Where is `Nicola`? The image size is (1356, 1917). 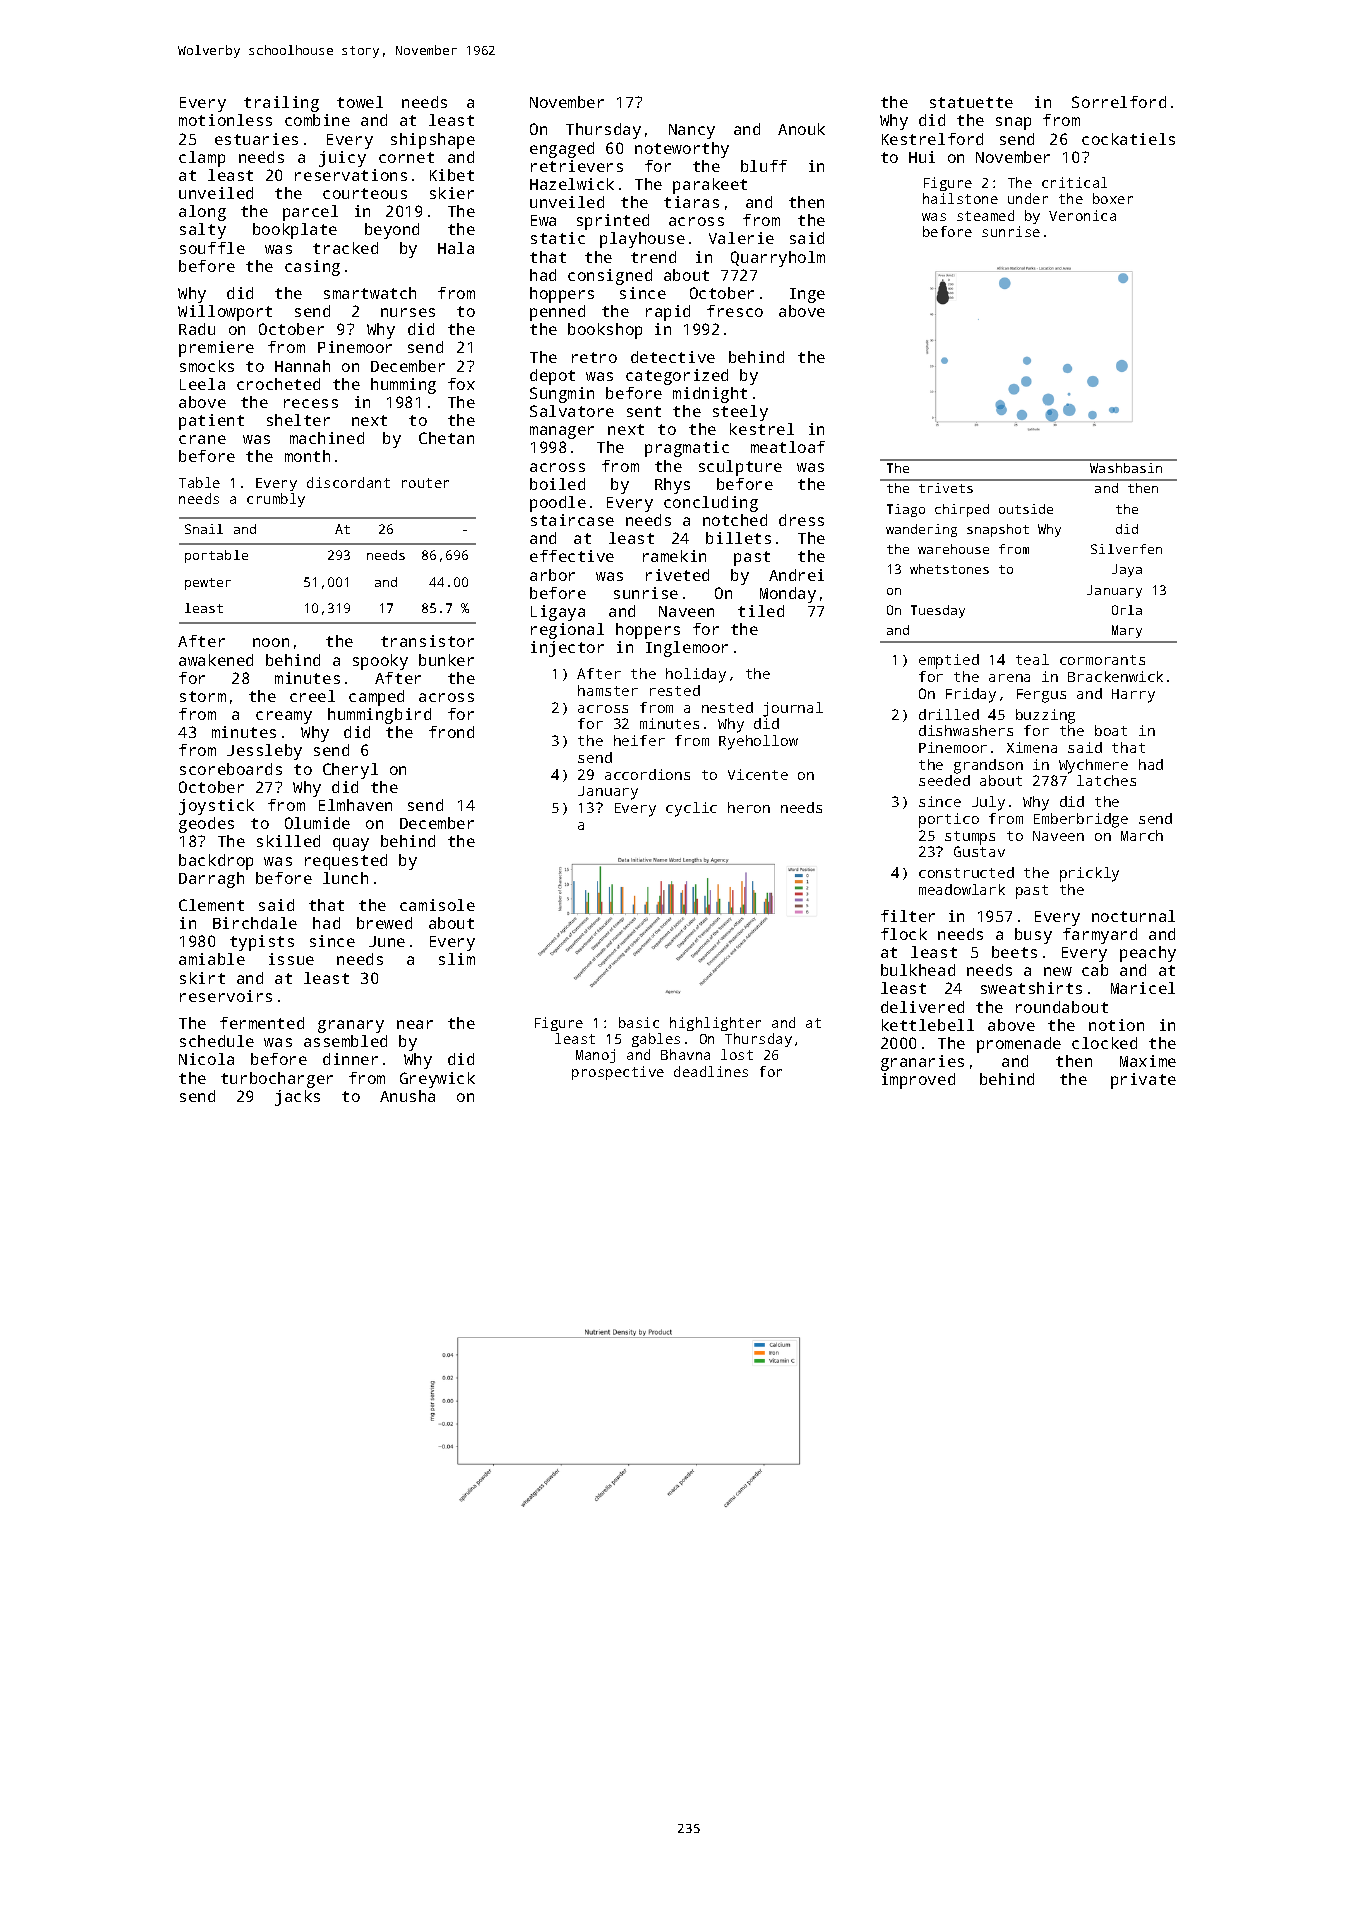 Nicola is located at coordinates (206, 1059).
